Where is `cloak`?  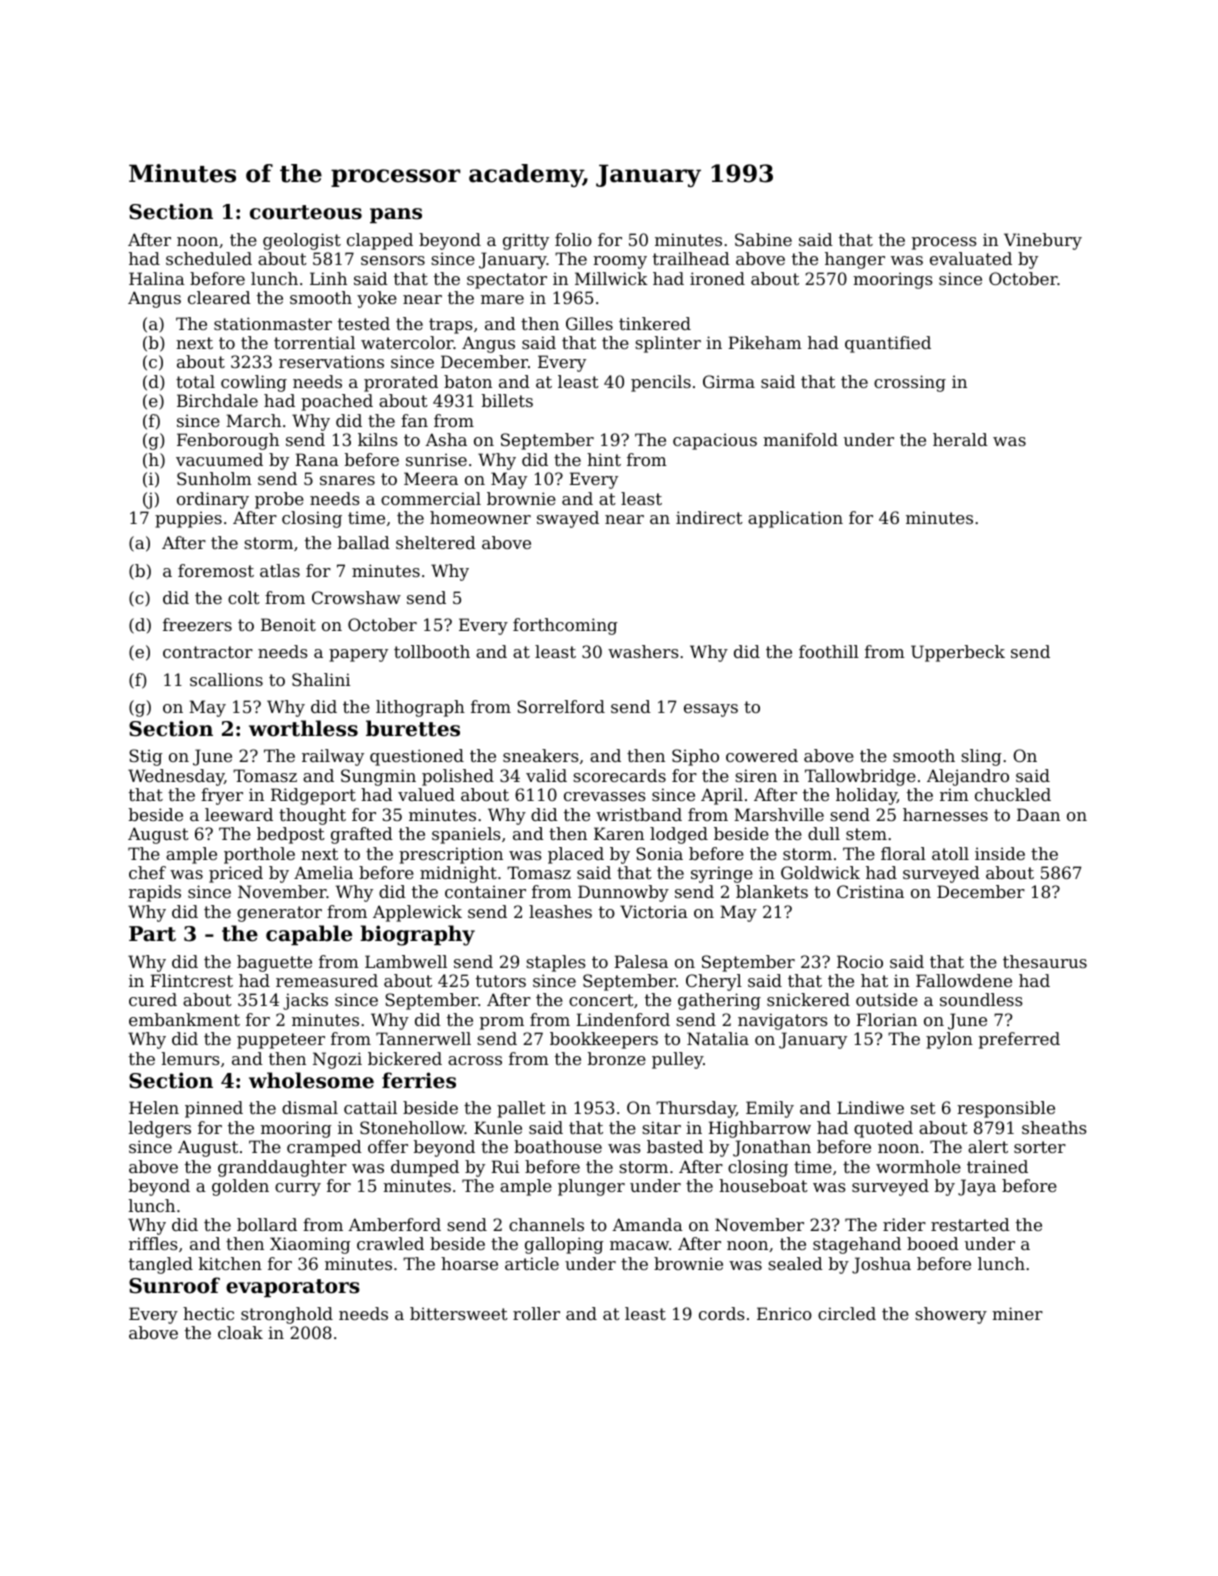 cloak is located at coordinates (240, 1332).
